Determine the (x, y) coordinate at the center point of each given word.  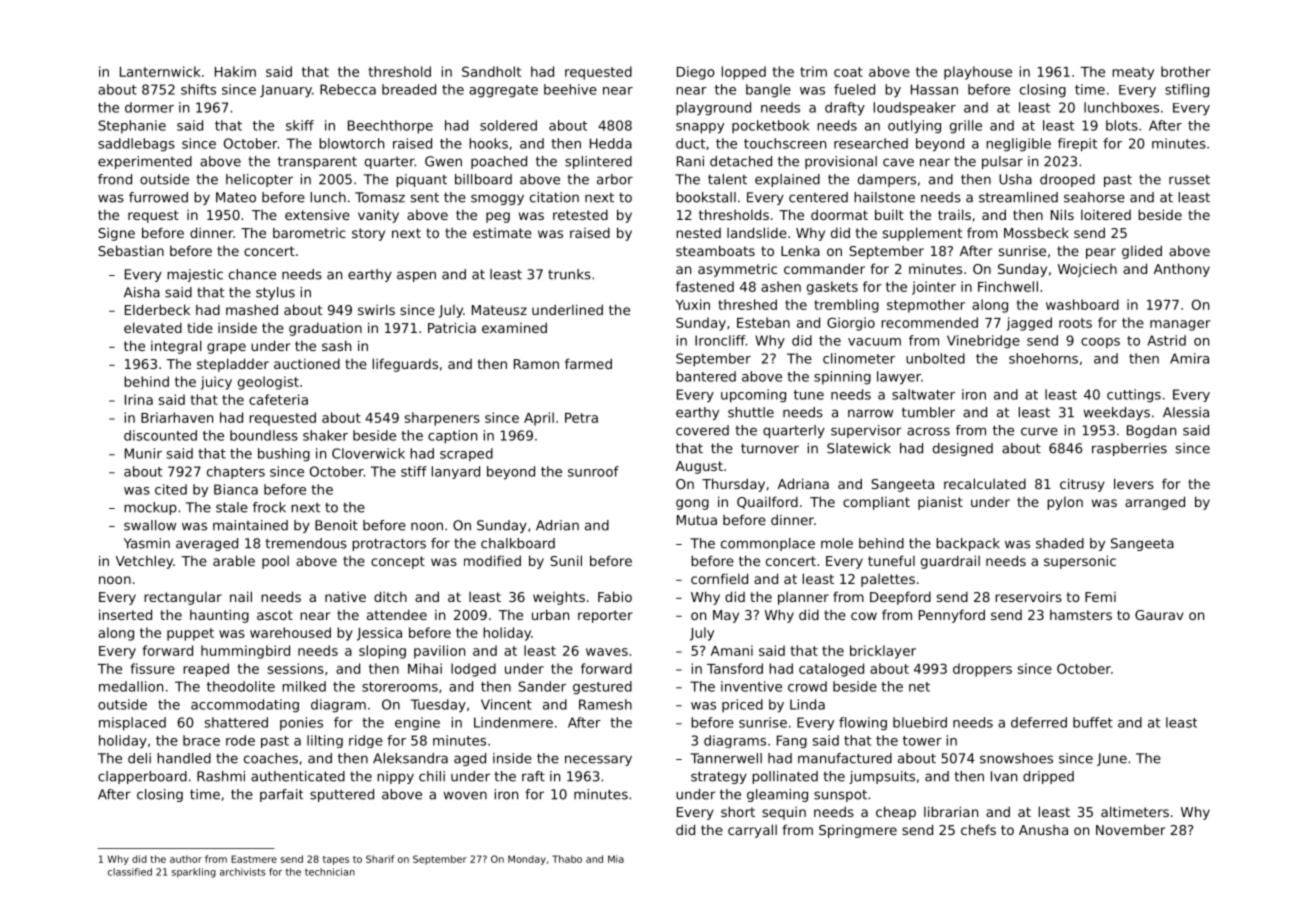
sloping (382, 652)
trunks (569, 274)
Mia (616, 859)
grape (226, 348)
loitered (1106, 215)
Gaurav (1159, 615)
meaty (1133, 73)
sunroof (593, 471)
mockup (150, 508)
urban (550, 614)
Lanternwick (160, 71)
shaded (1060, 543)
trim (813, 71)
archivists (242, 872)
